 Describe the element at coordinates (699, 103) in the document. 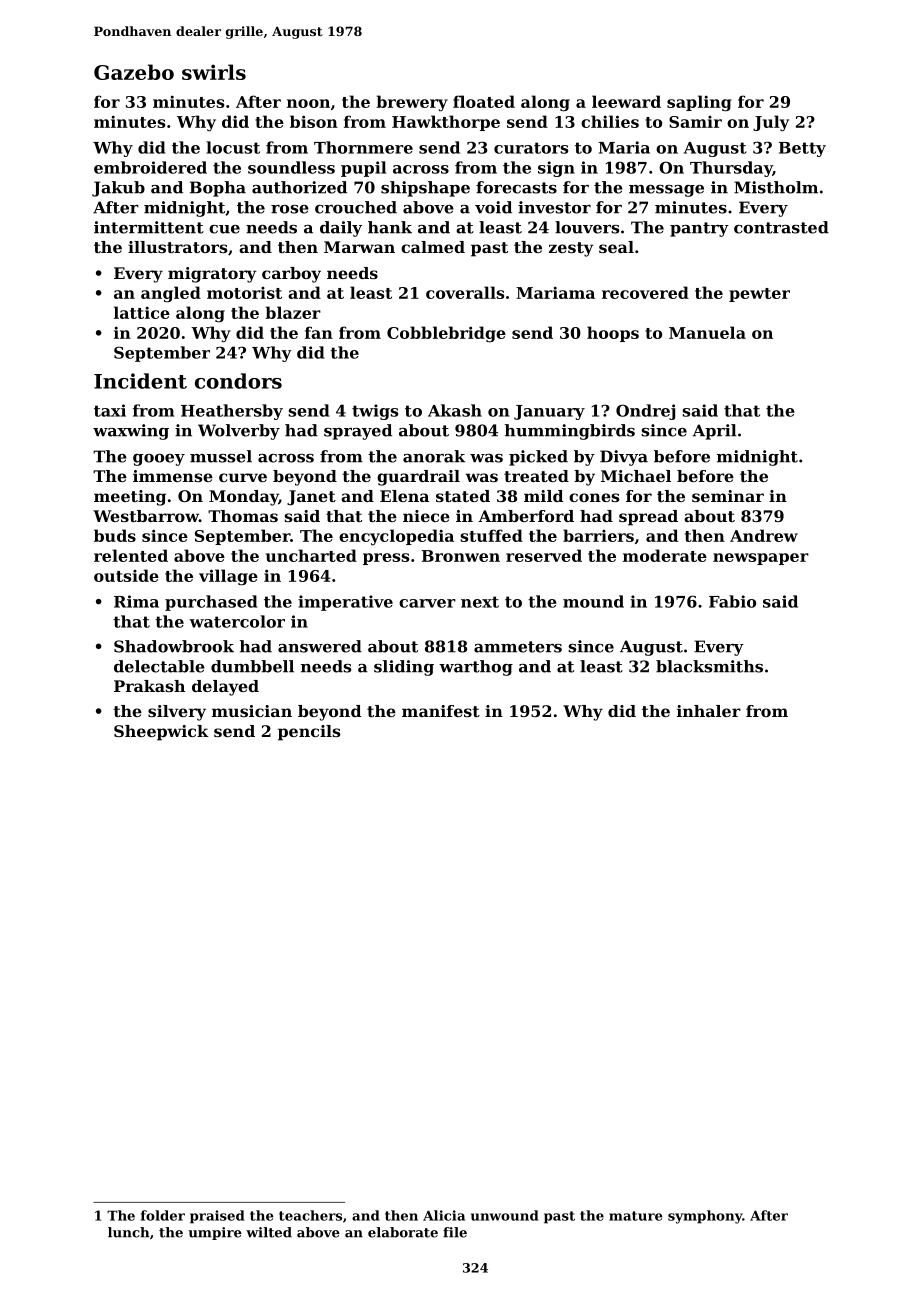

I see `sapling` at that location.
